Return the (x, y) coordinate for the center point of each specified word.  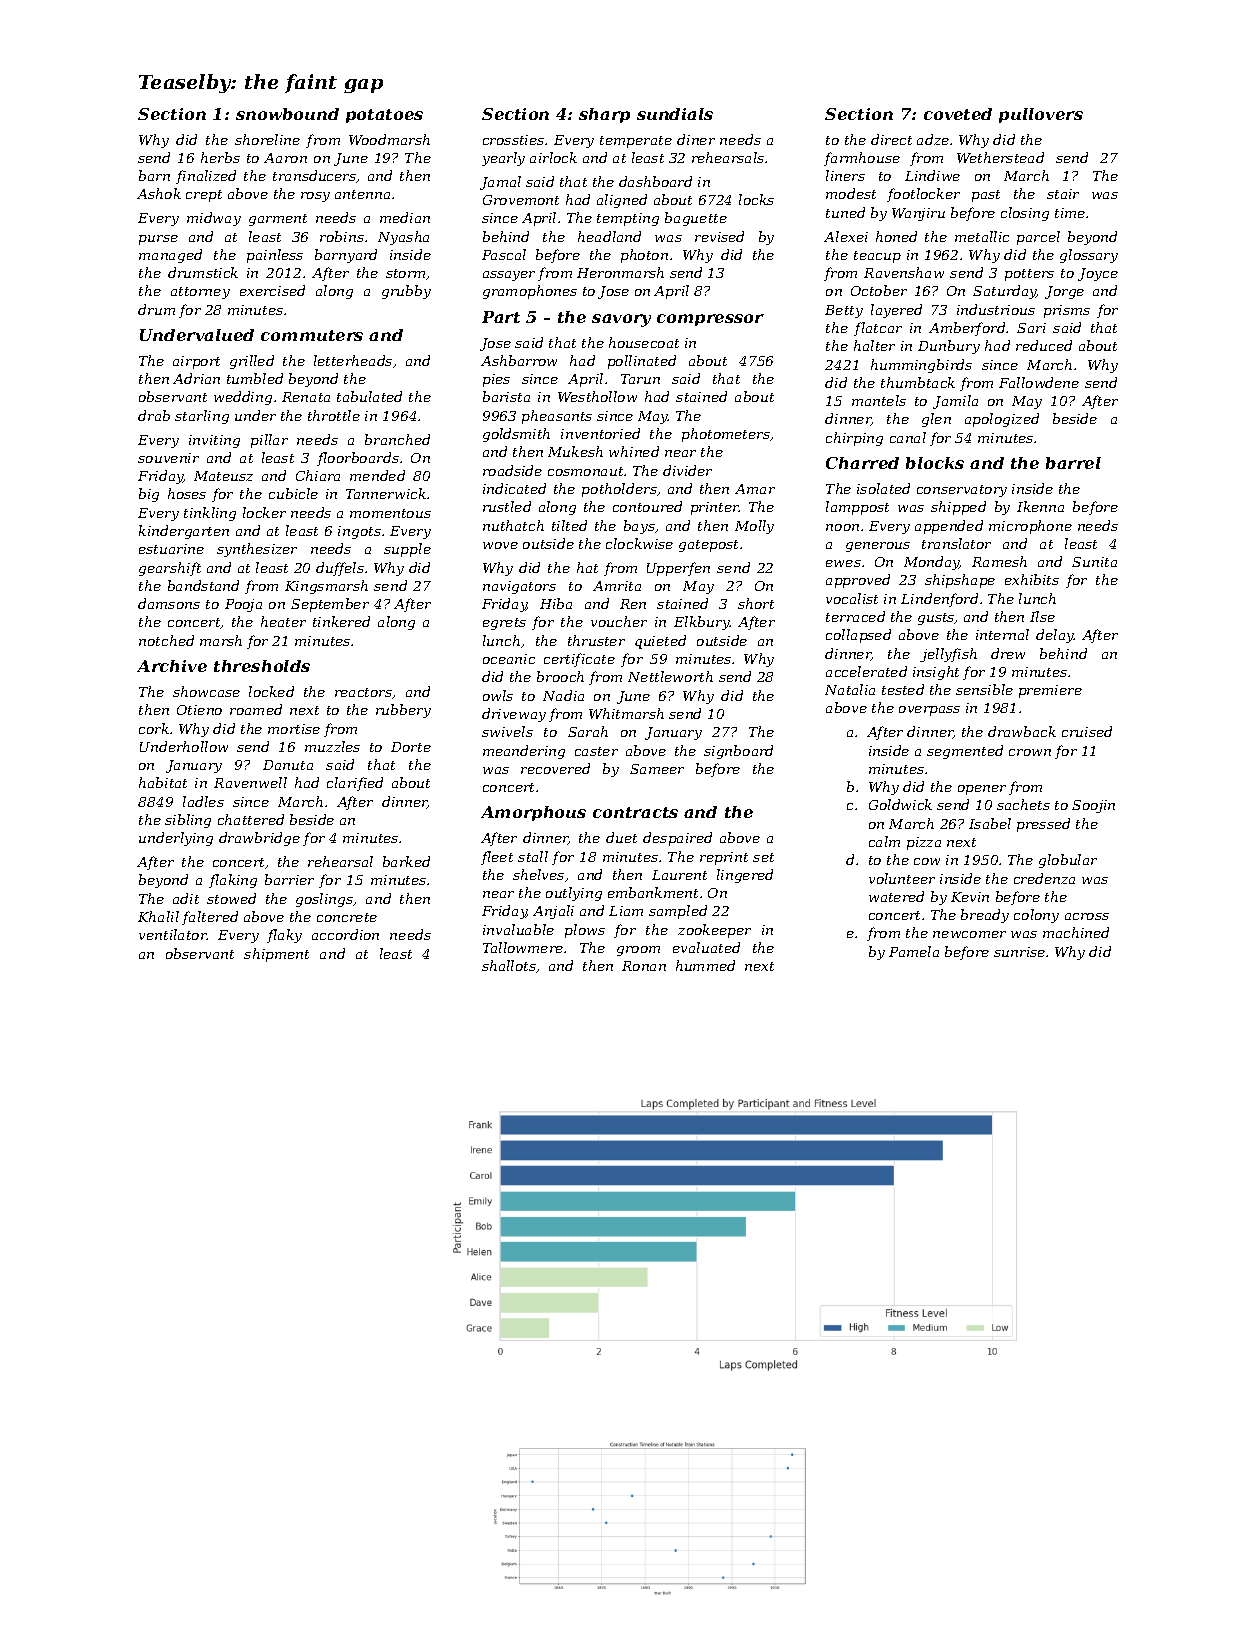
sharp (604, 115)
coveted (958, 114)
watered (896, 896)
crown (1030, 752)
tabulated (369, 396)
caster (596, 751)
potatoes (384, 116)
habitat (163, 782)
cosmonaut (585, 471)
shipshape (960, 581)
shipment (276, 955)
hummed (705, 965)
